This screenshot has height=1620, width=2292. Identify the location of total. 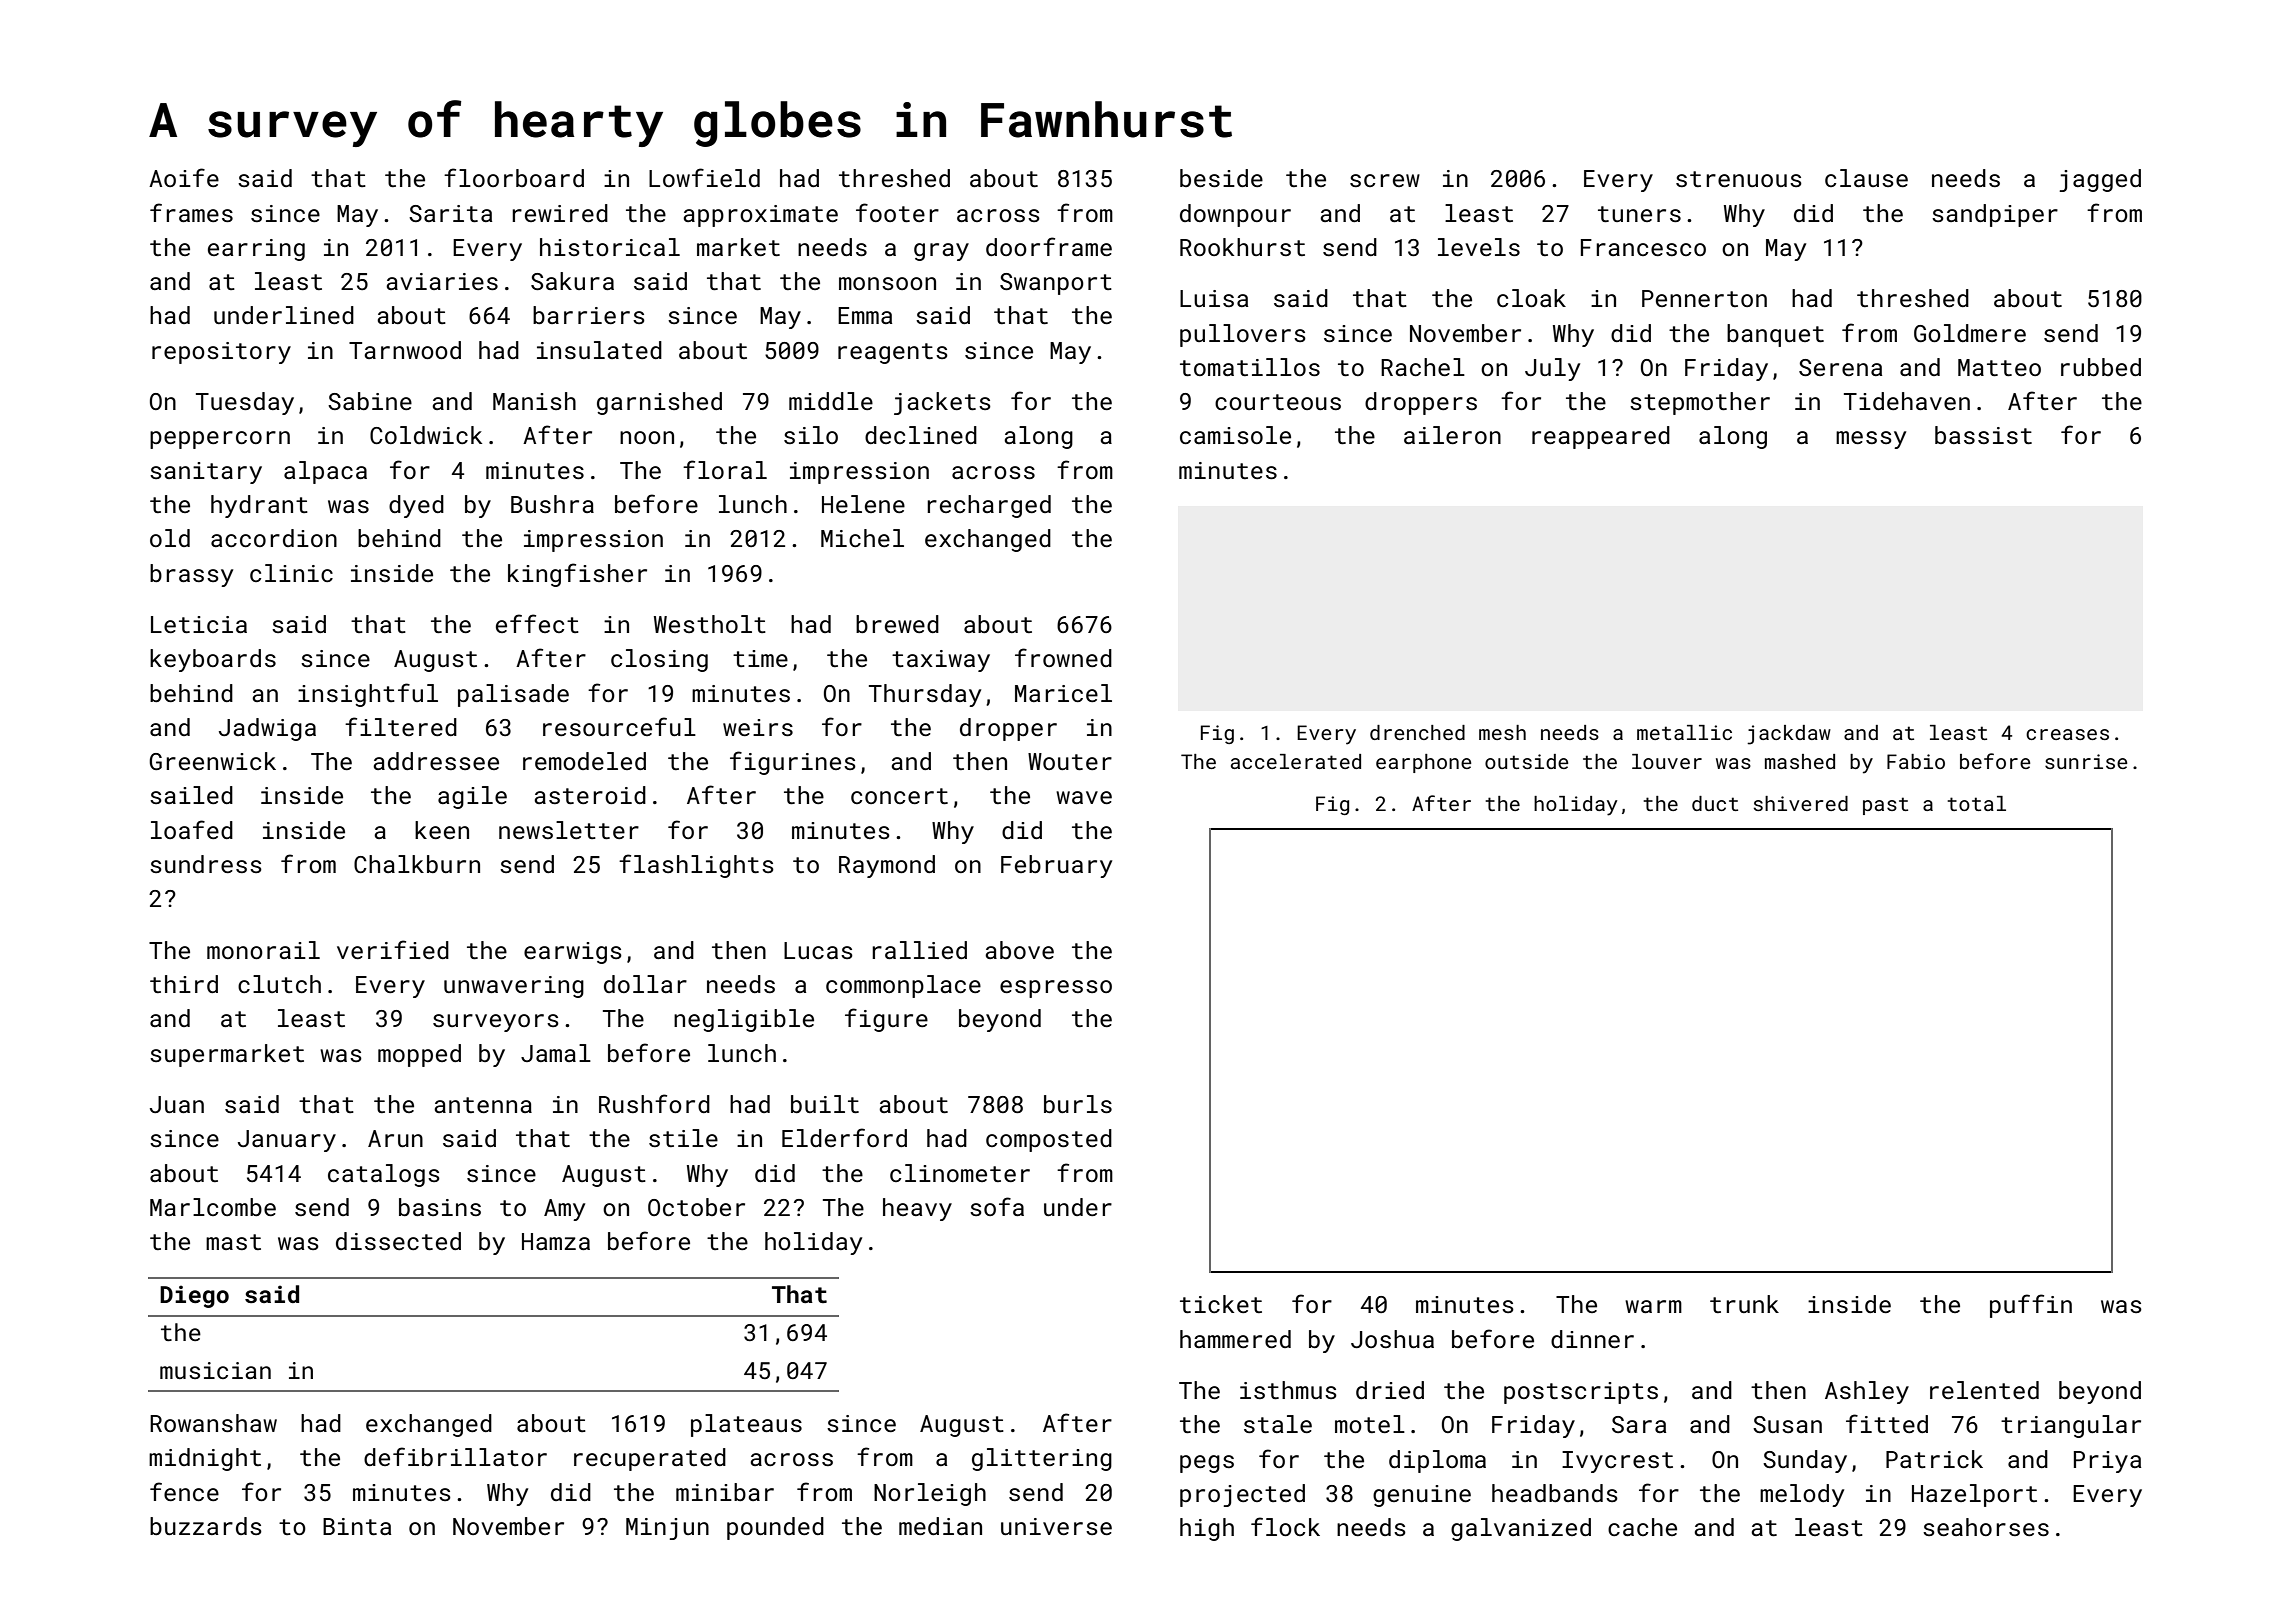
(1977, 803).
